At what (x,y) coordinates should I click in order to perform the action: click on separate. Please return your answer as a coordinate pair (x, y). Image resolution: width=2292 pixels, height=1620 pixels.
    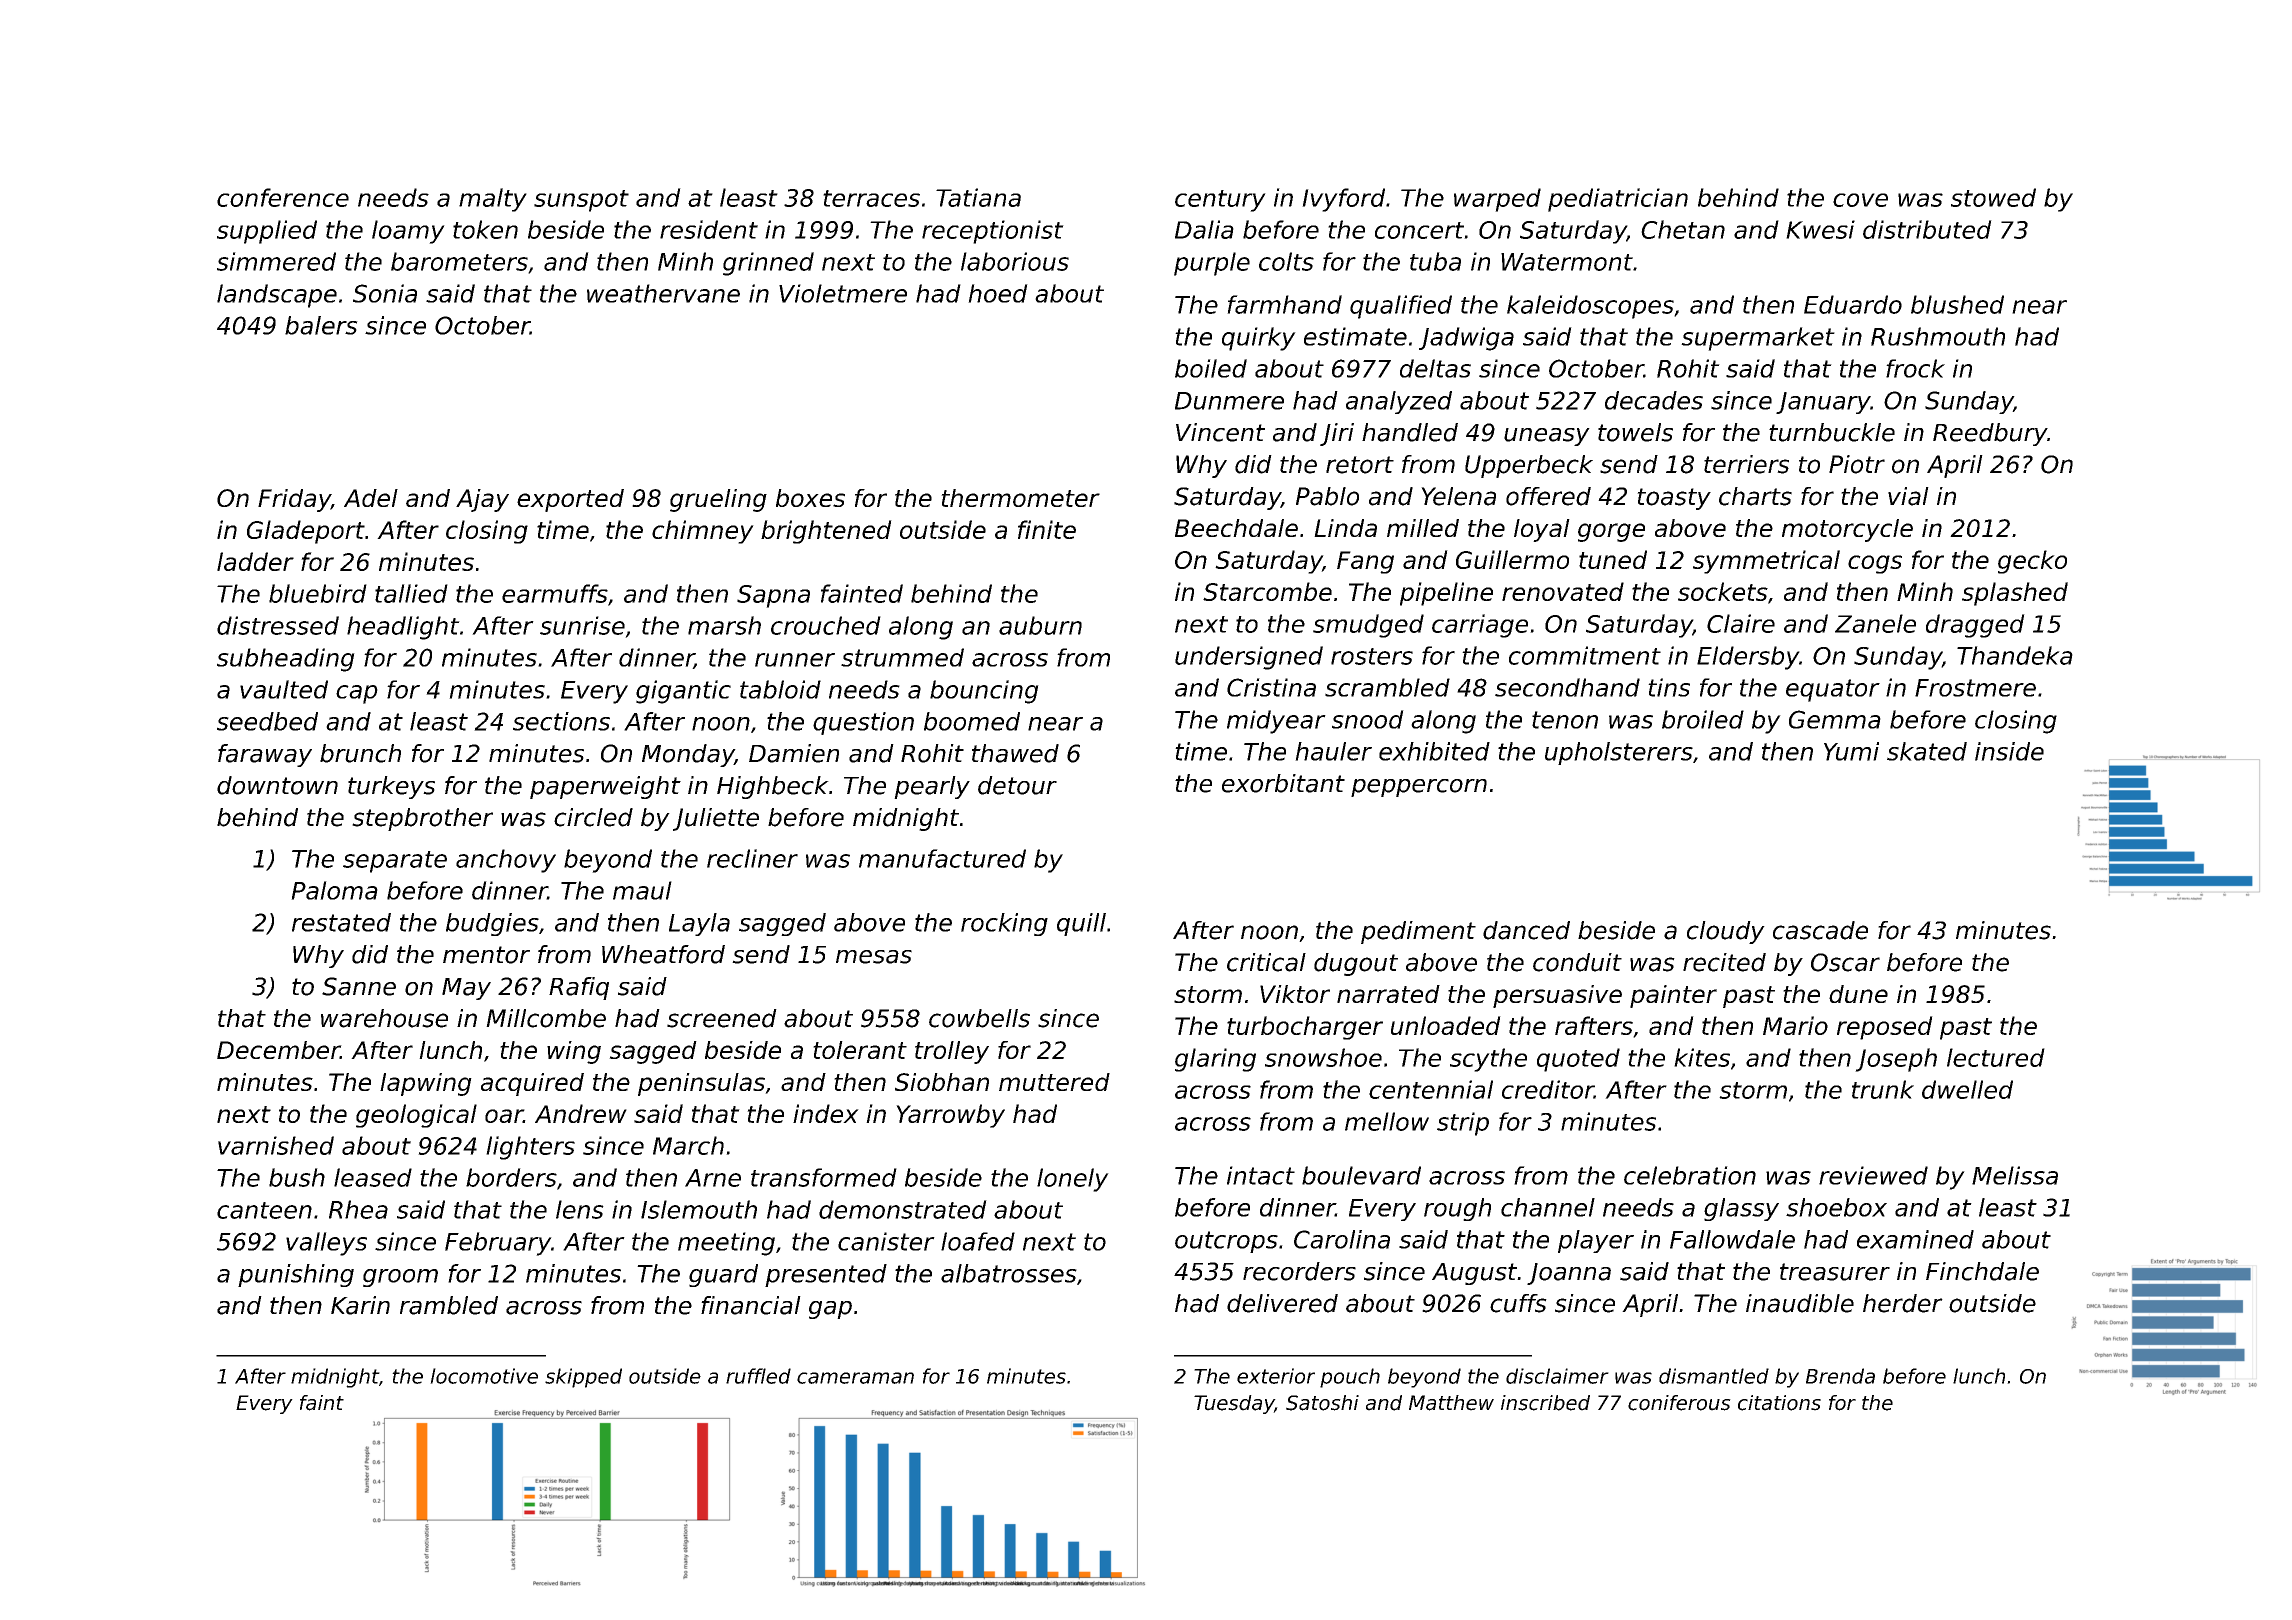
    Looking at the image, I should click on (395, 862).
